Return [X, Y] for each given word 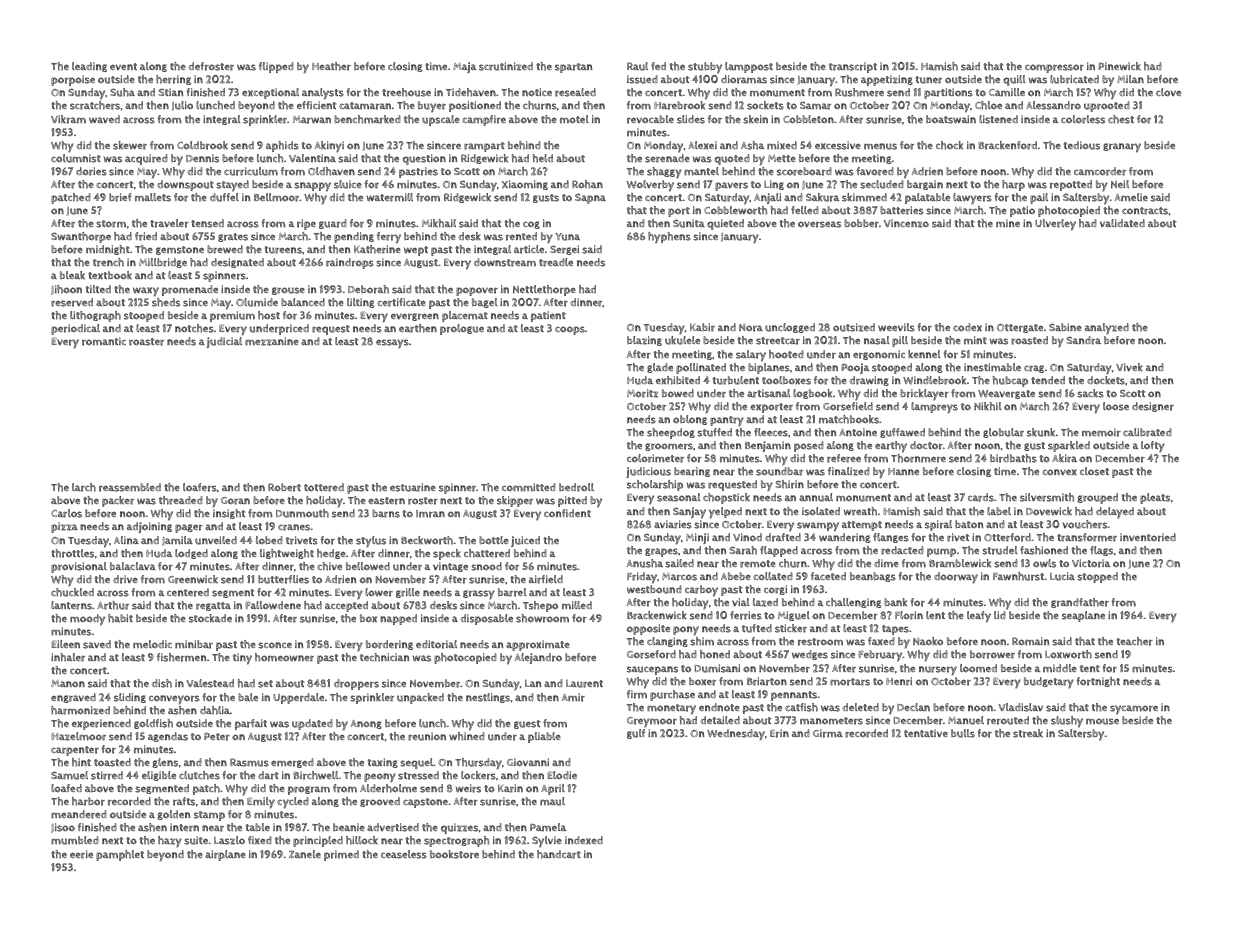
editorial [436, 644]
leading [89, 67]
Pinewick [1119, 66]
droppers [356, 684]
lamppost [749, 67]
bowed [678, 393]
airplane [225, 855]
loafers [200, 487]
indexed [584, 840]
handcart [559, 854]
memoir [1101, 432]
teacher [1135, 641]
